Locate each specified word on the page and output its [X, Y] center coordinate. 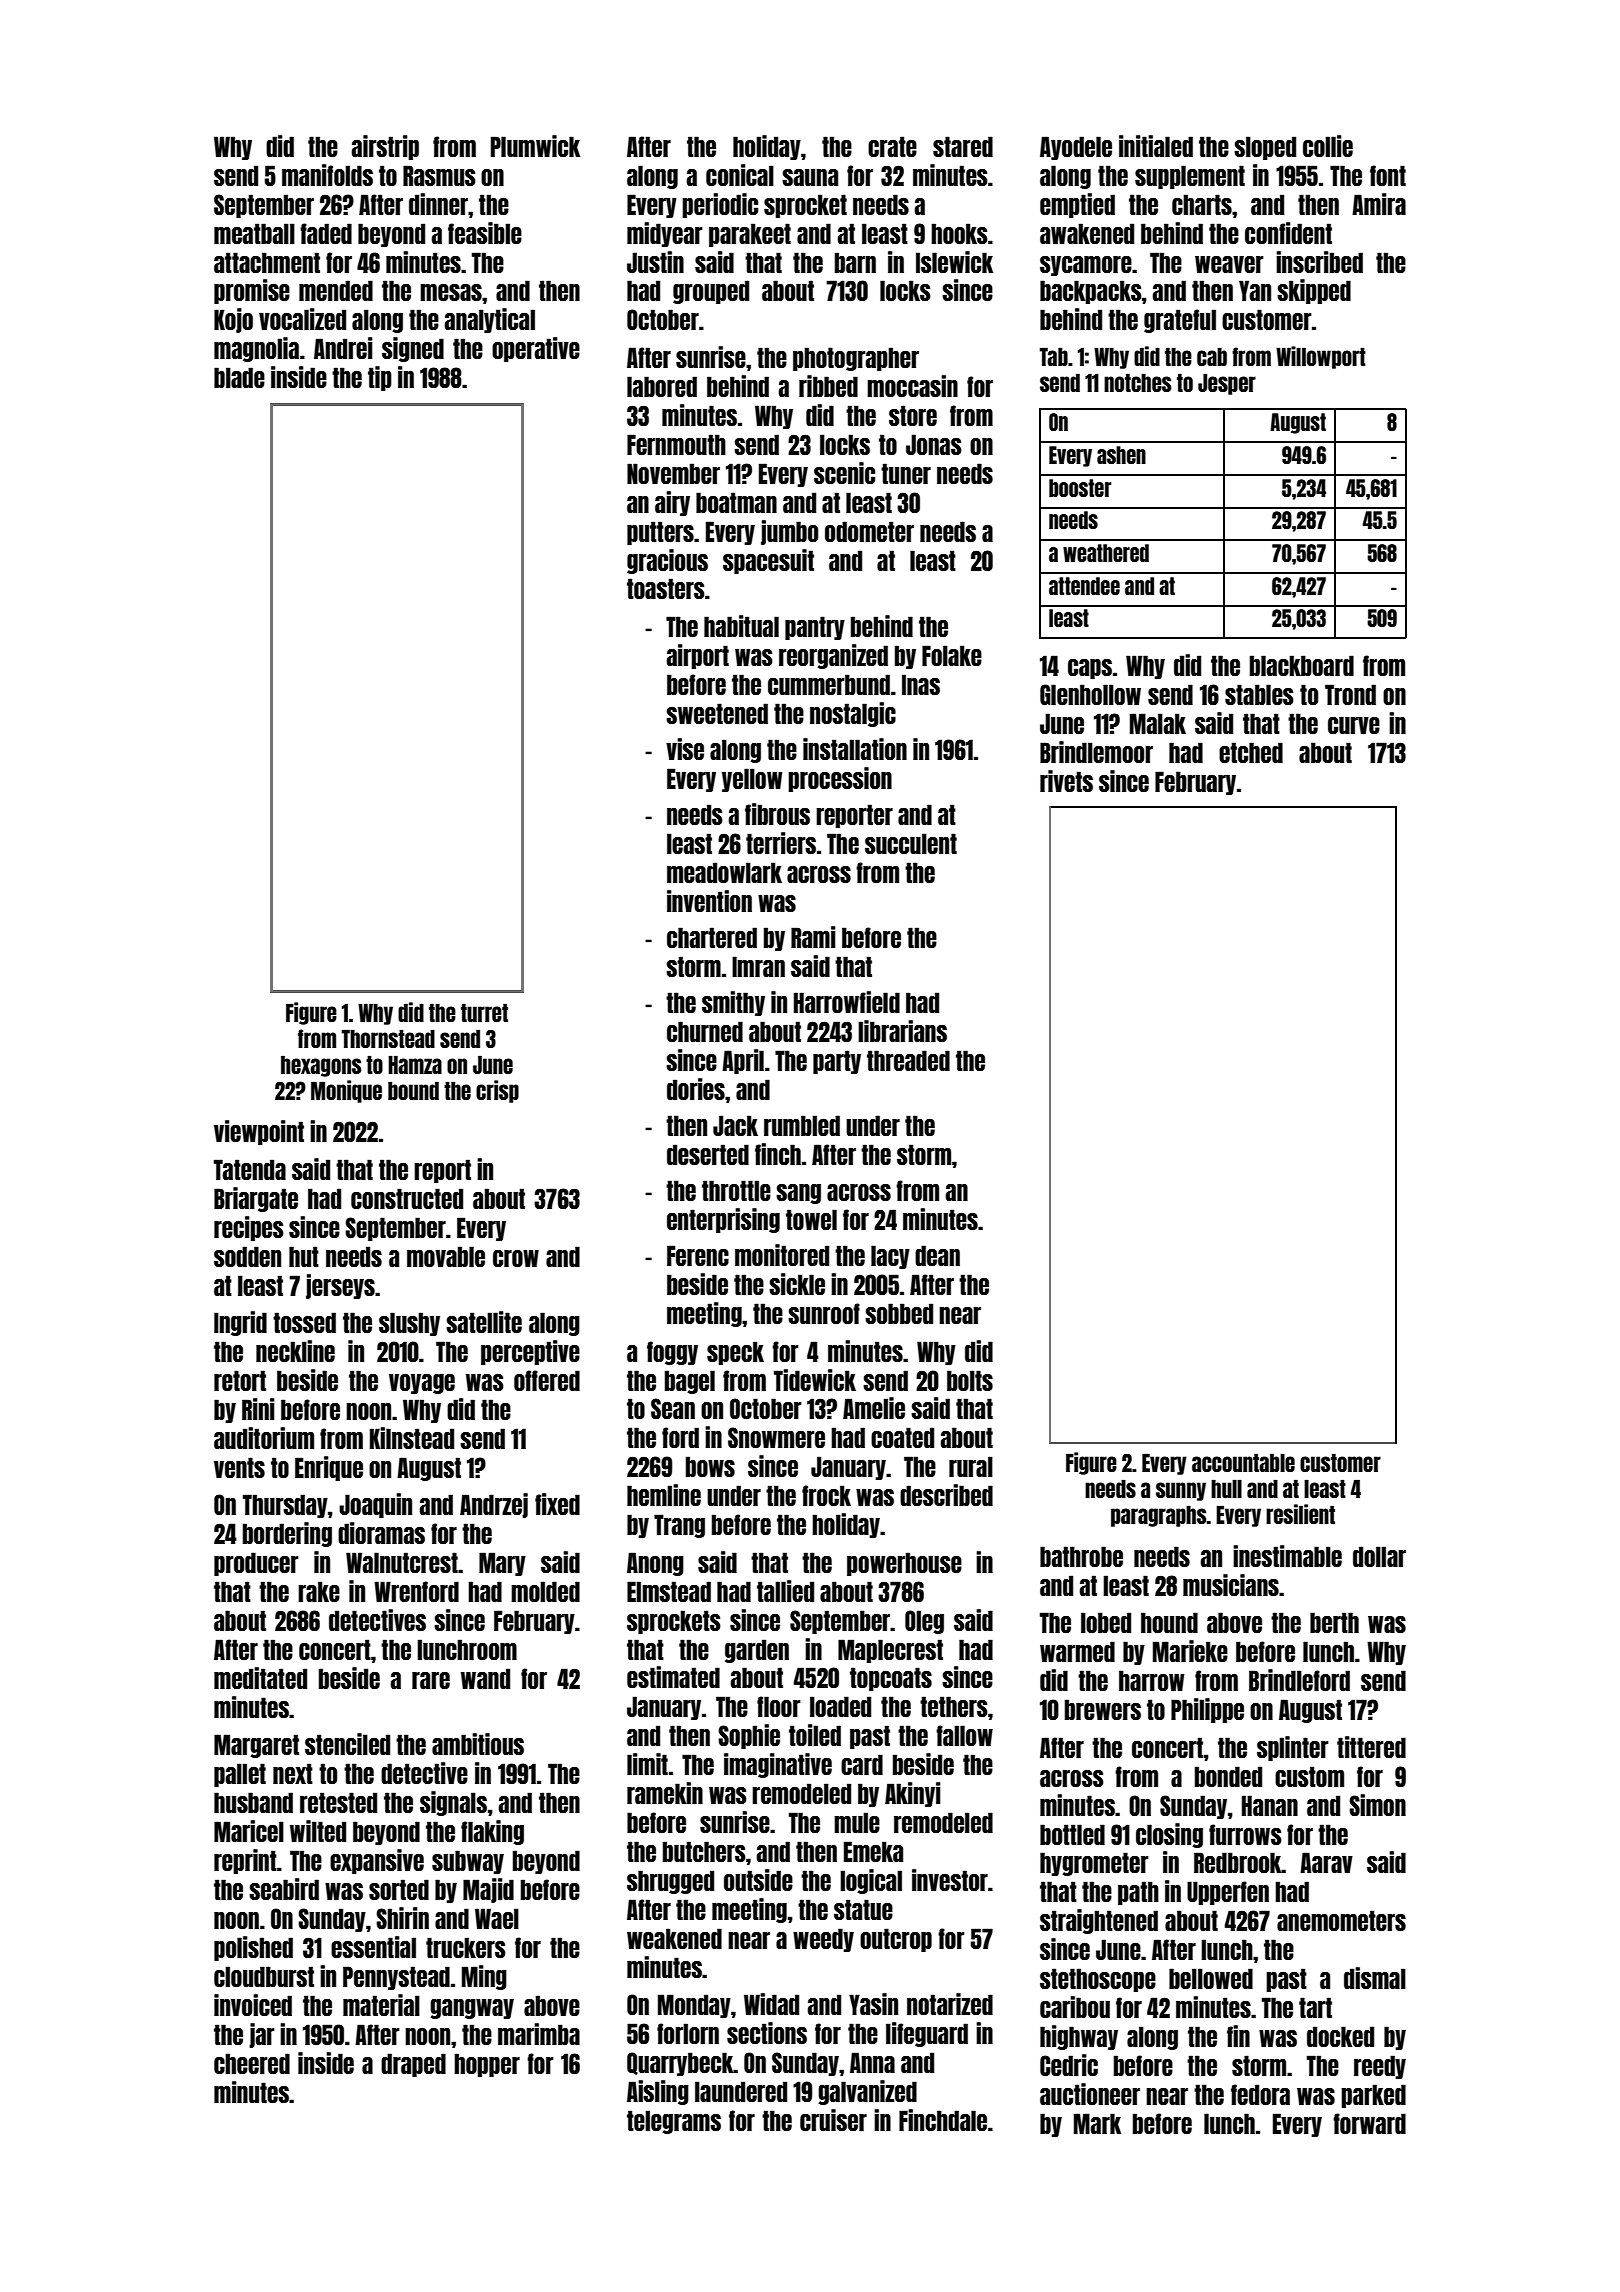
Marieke [1190, 1651]
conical [740, 175]
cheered [252, 2063]
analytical [489, 320]
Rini [258, 1409]
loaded [840, 1706]
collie [1328, 146]
